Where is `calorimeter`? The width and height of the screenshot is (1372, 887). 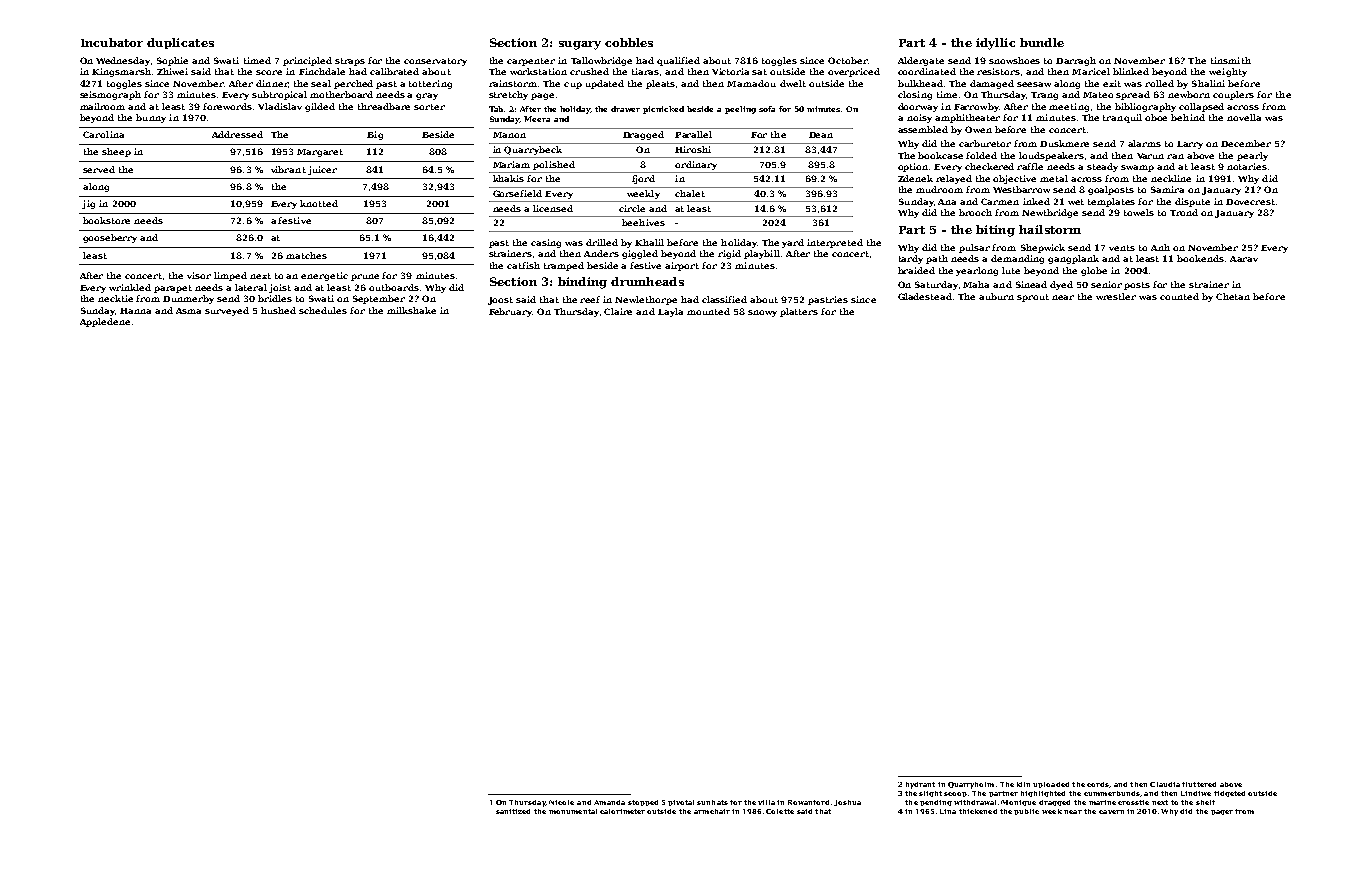
calorimeter is located at coordinates (622, 811).
